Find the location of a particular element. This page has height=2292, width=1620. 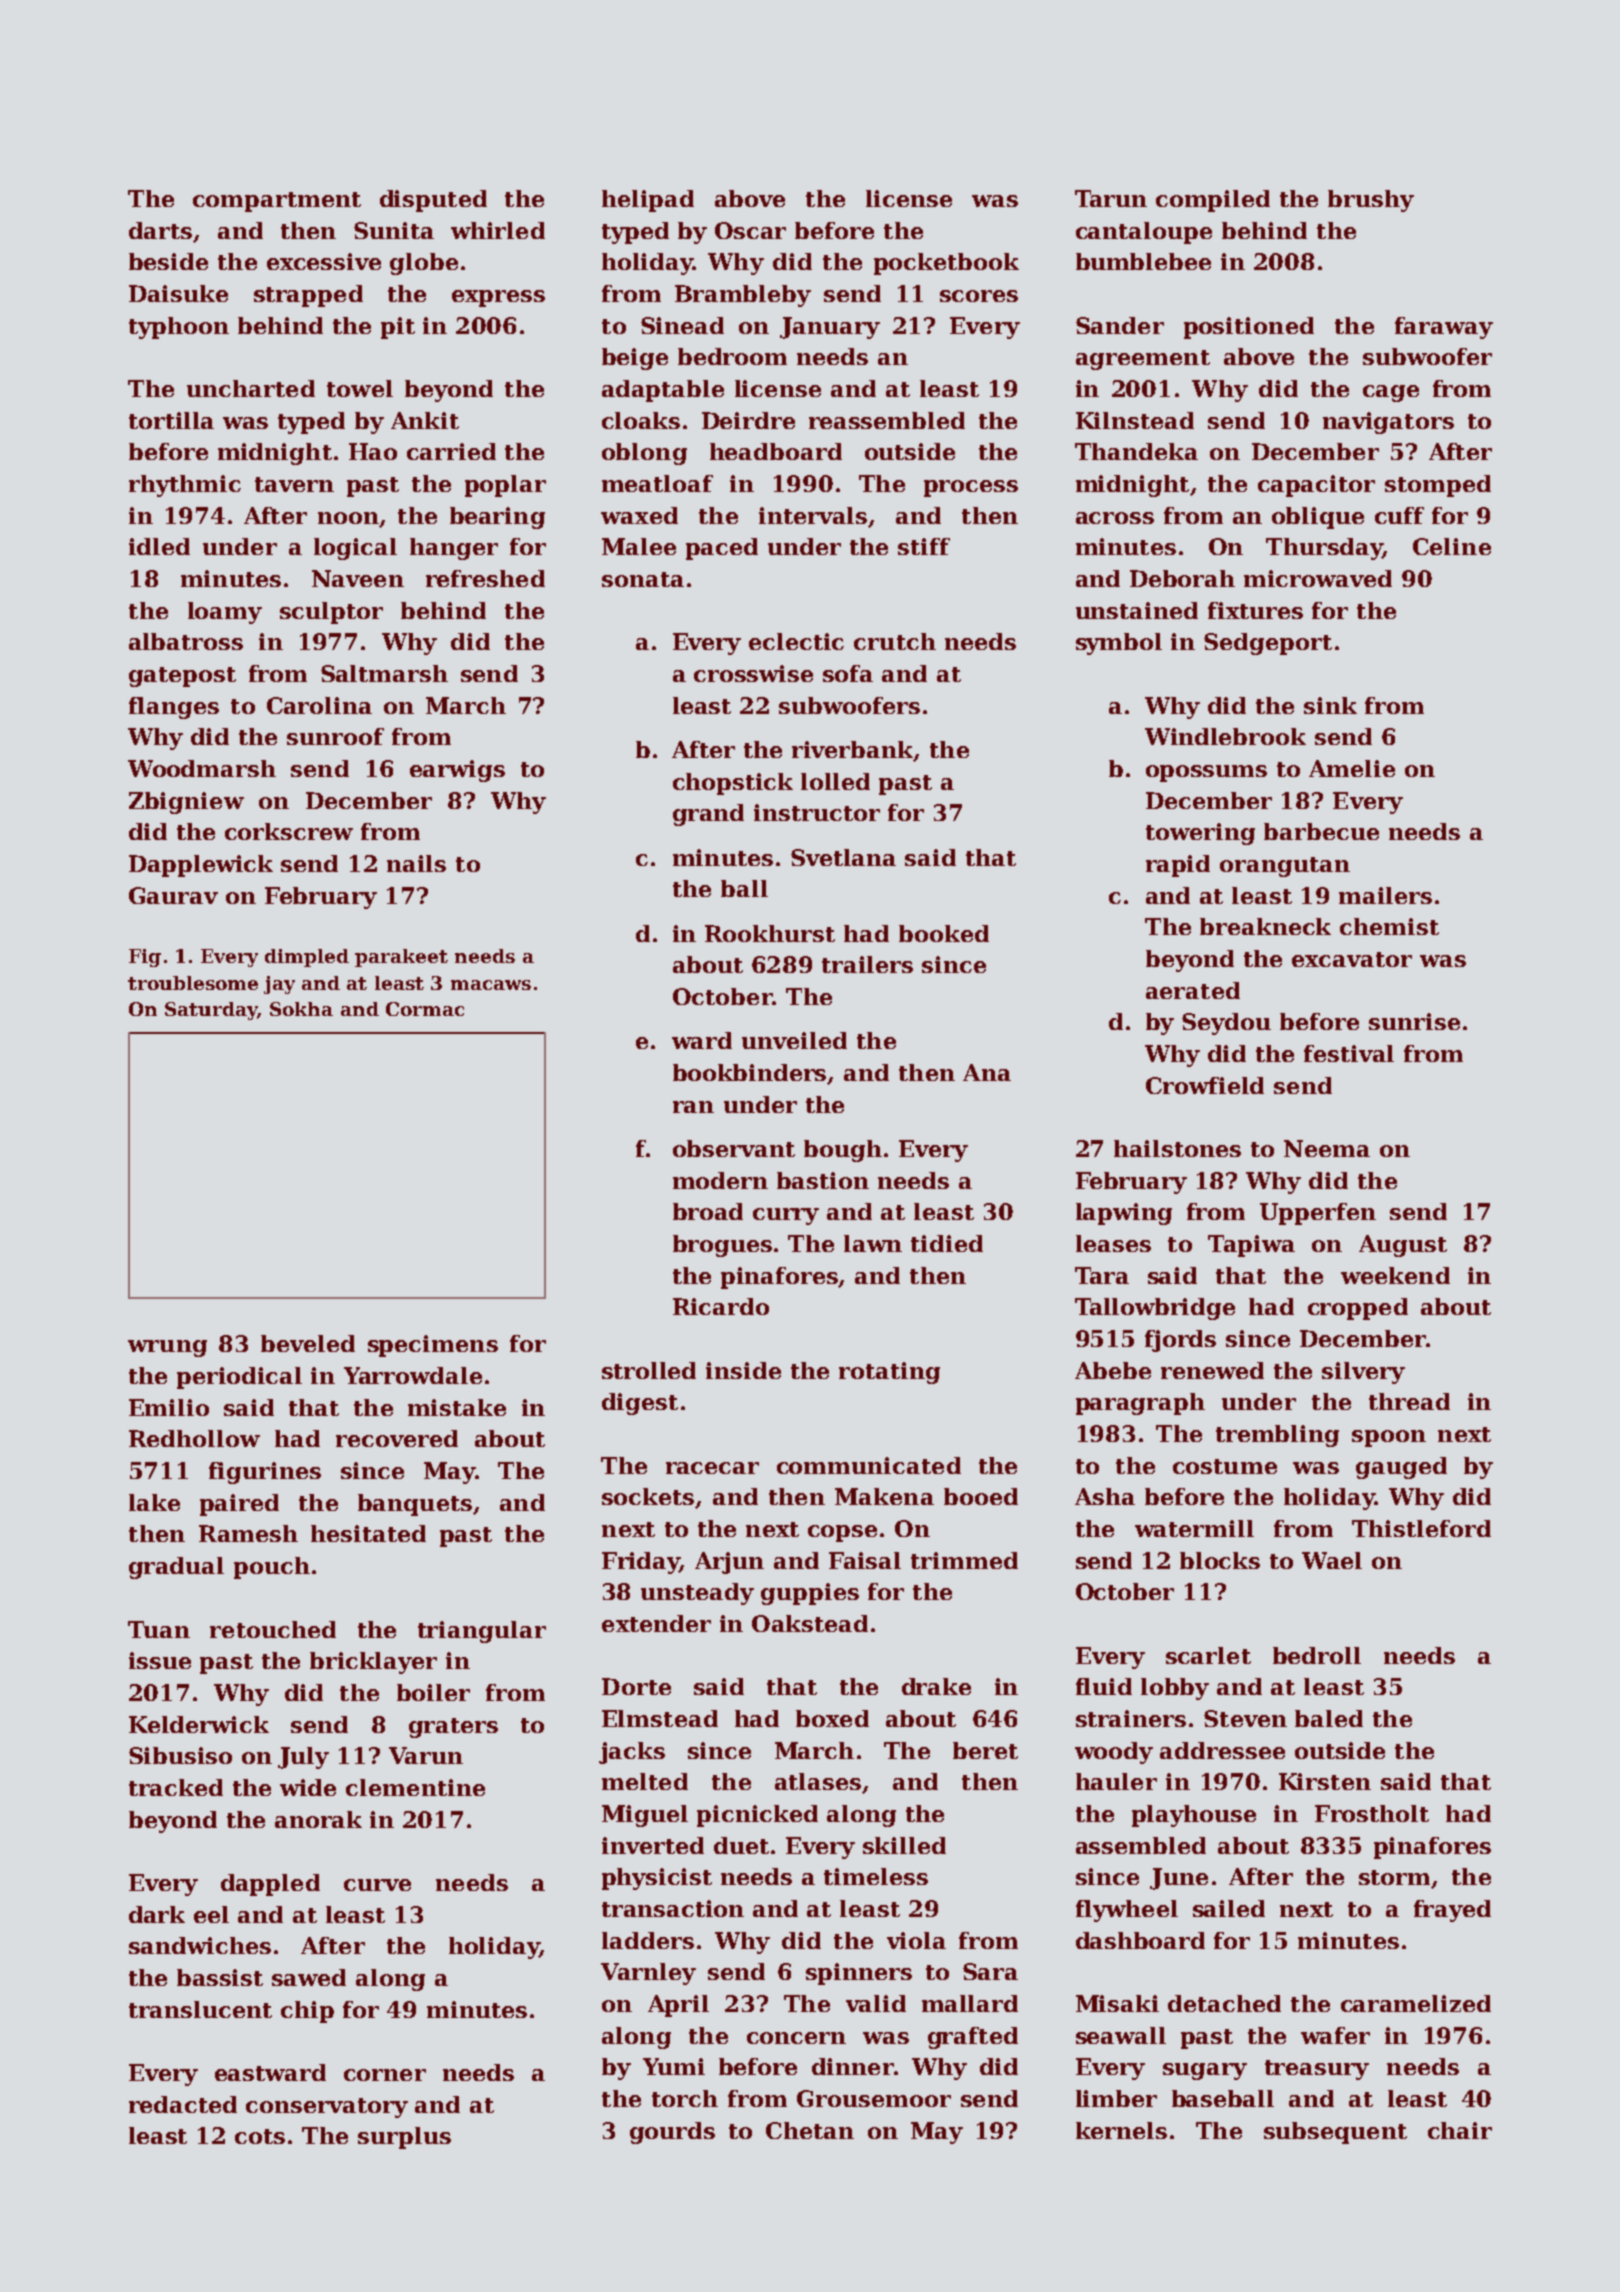

wrung is located at coordinates (167, 1348).
